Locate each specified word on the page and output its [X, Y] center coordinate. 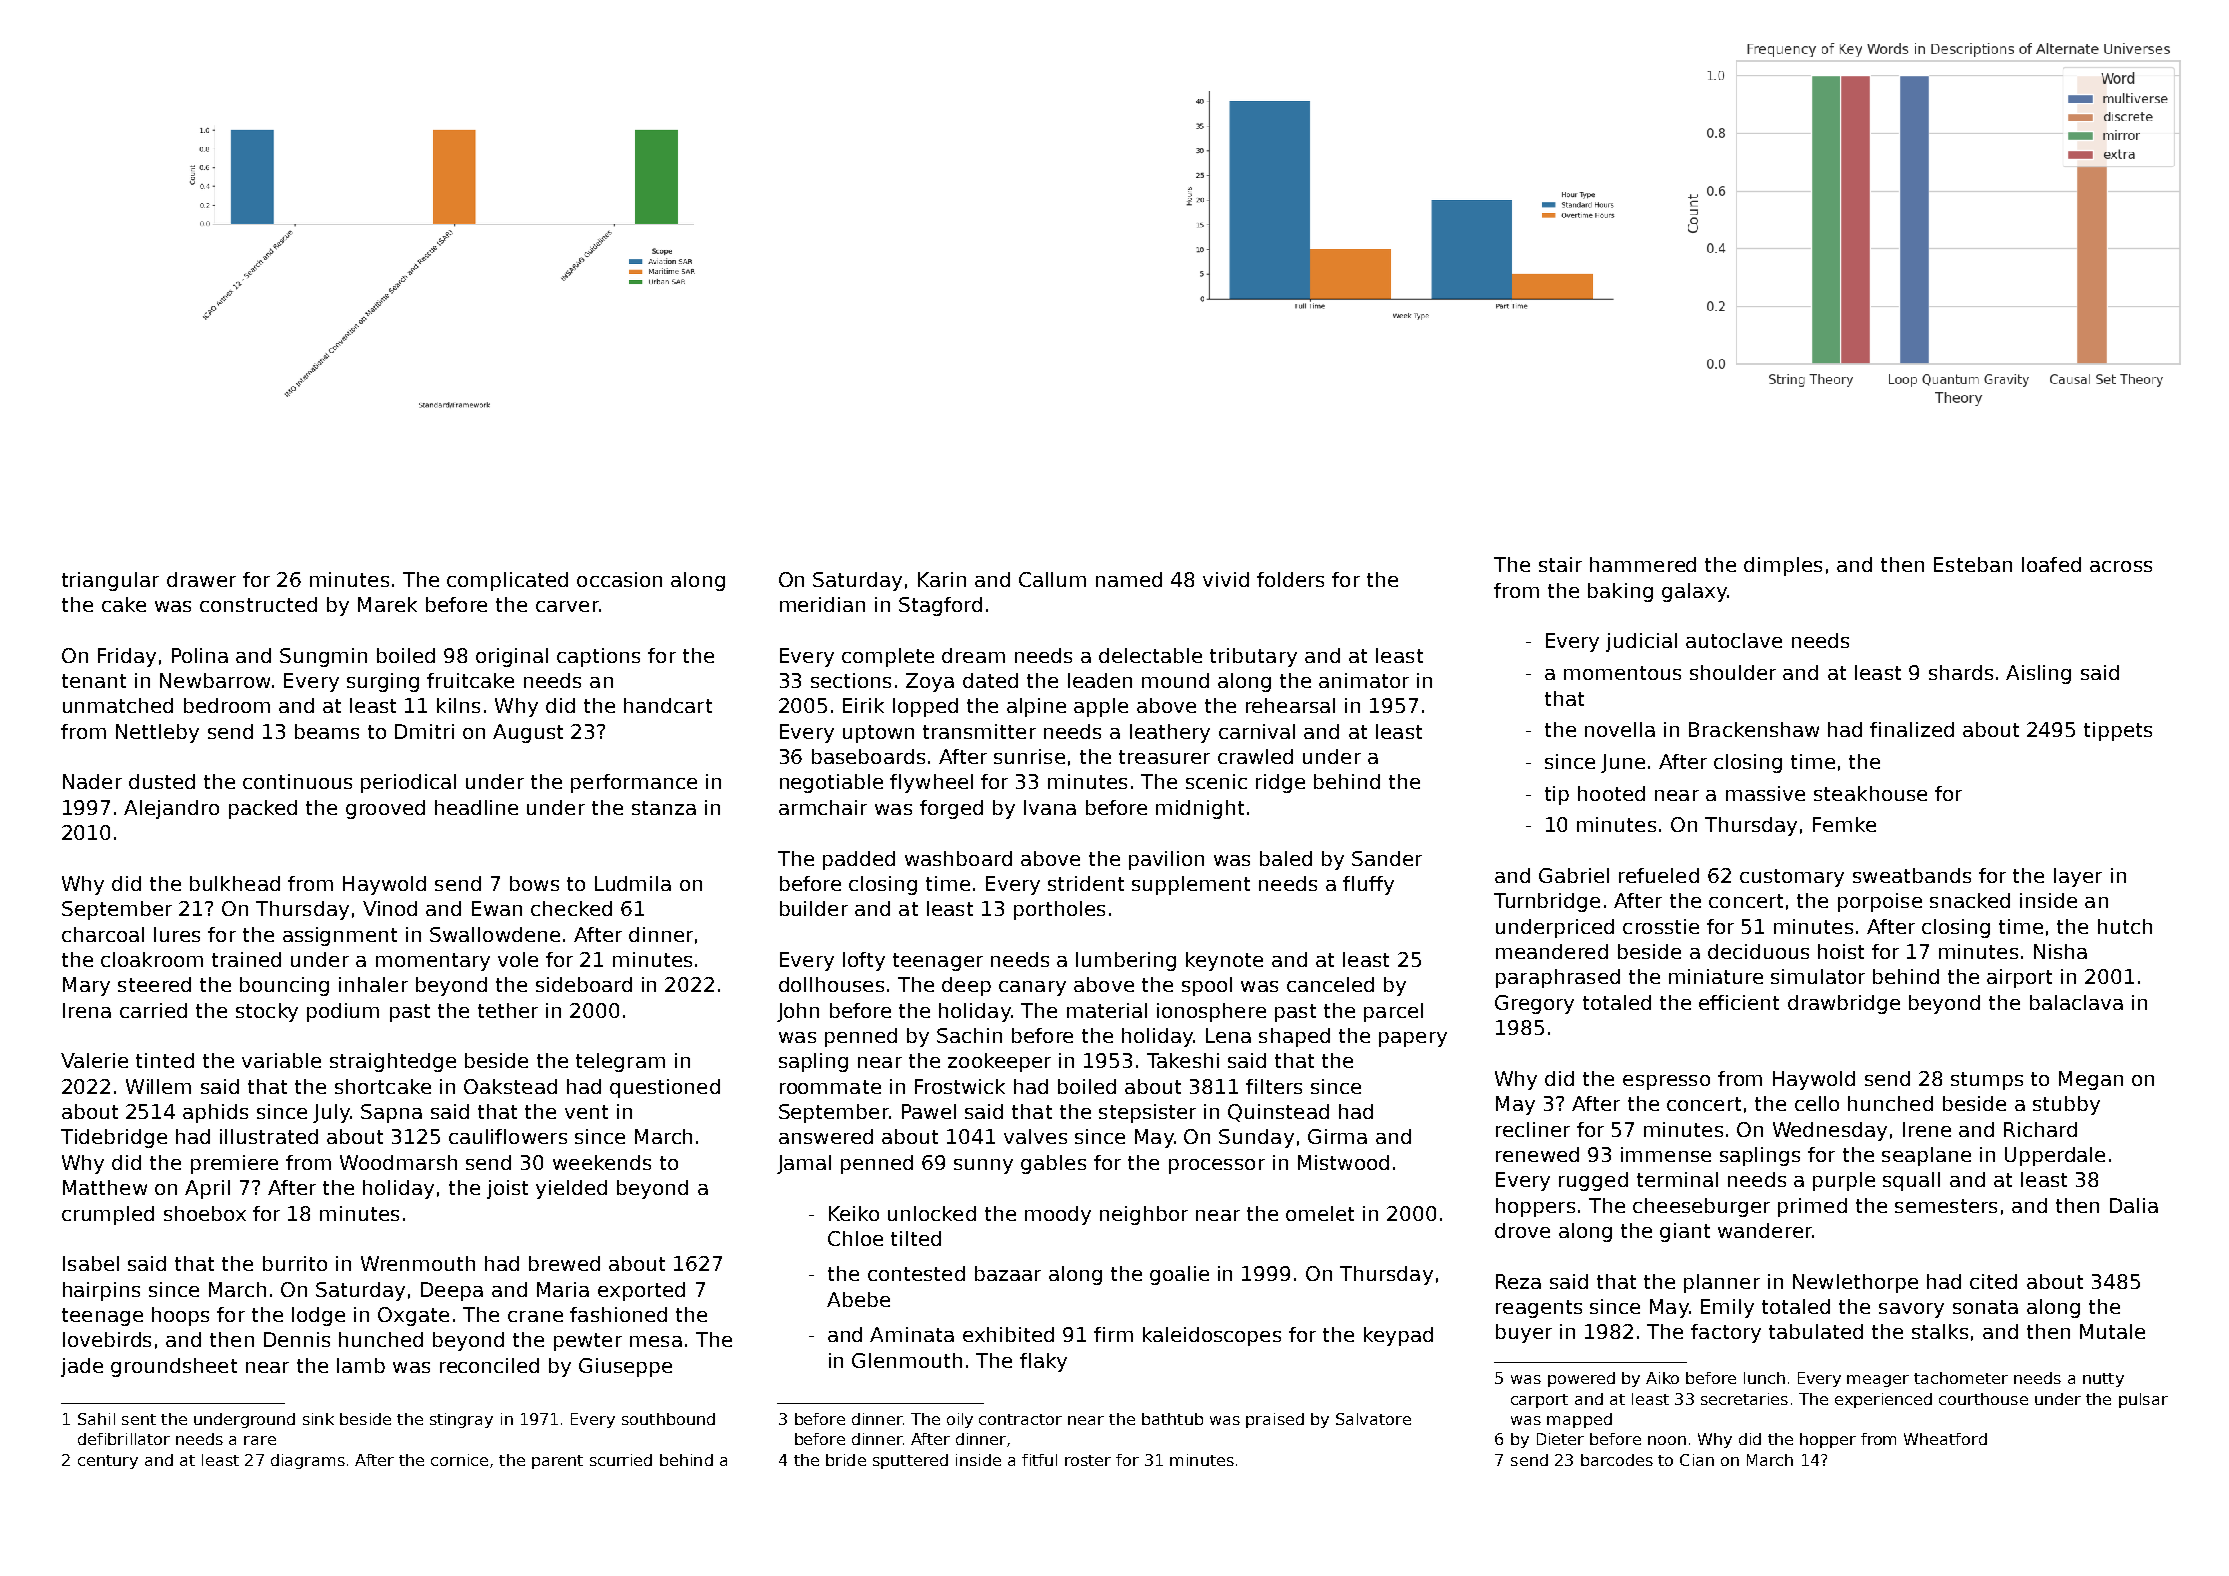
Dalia [2134, 1205]
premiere [234, 1164]
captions [598, 657]
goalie [1179, 1275]
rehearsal [1290, 705]
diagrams [308, 1461]
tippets [2118, 731]
